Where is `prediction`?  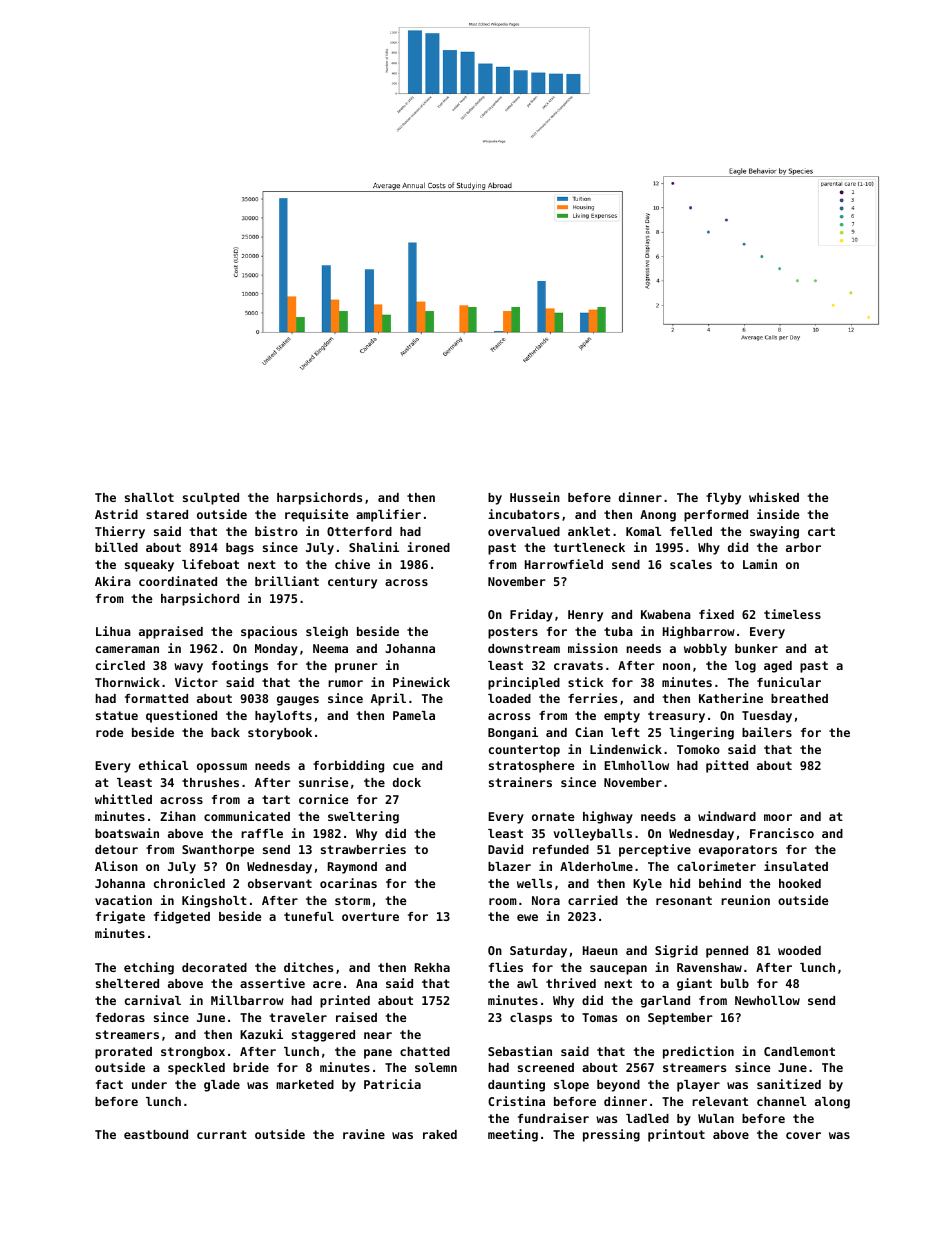 prediction is located at coordinates (698, 1052).
